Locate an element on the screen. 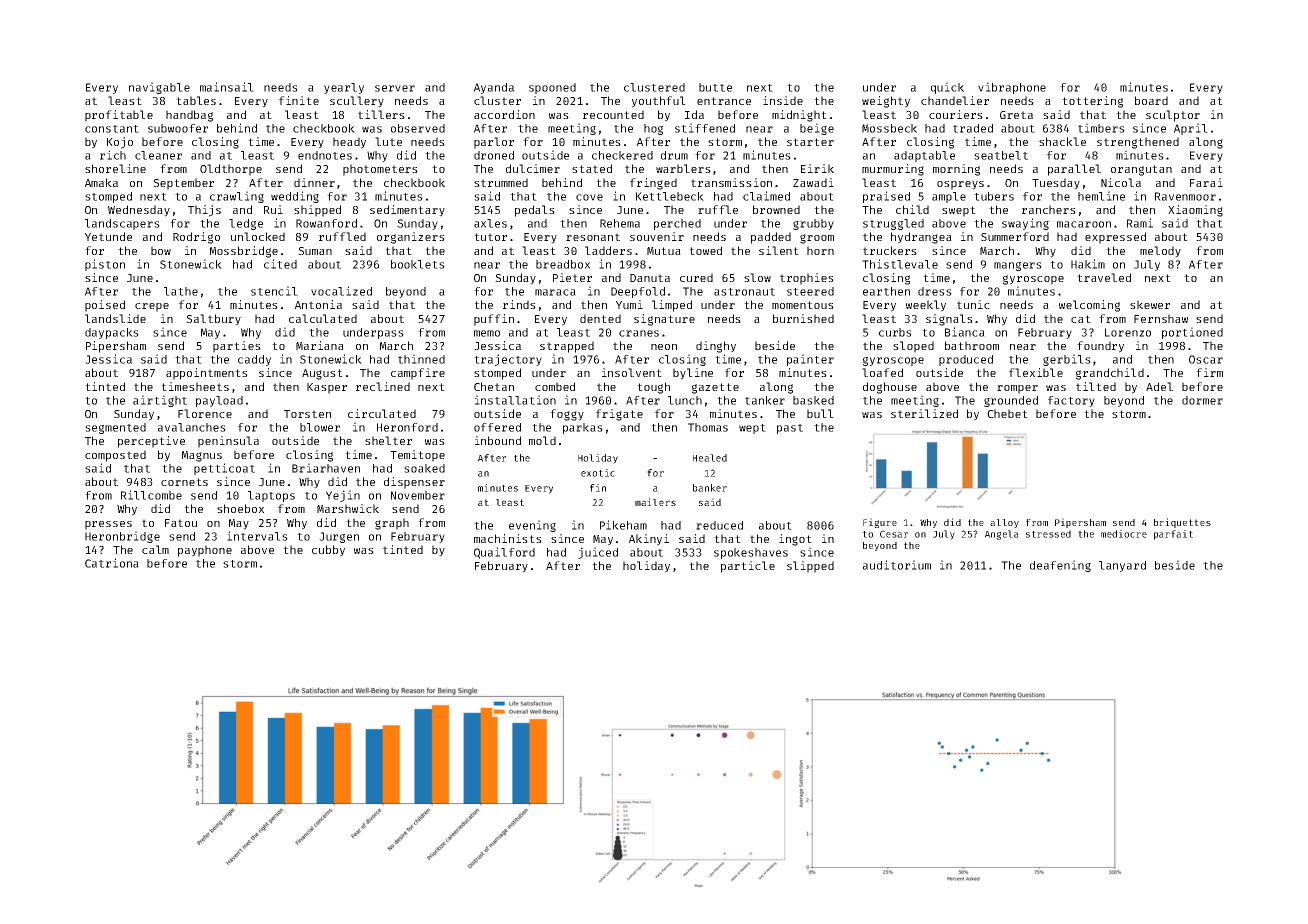 The image size is (1308, 924). Heronbridge is located at coordinates (122, 537).
